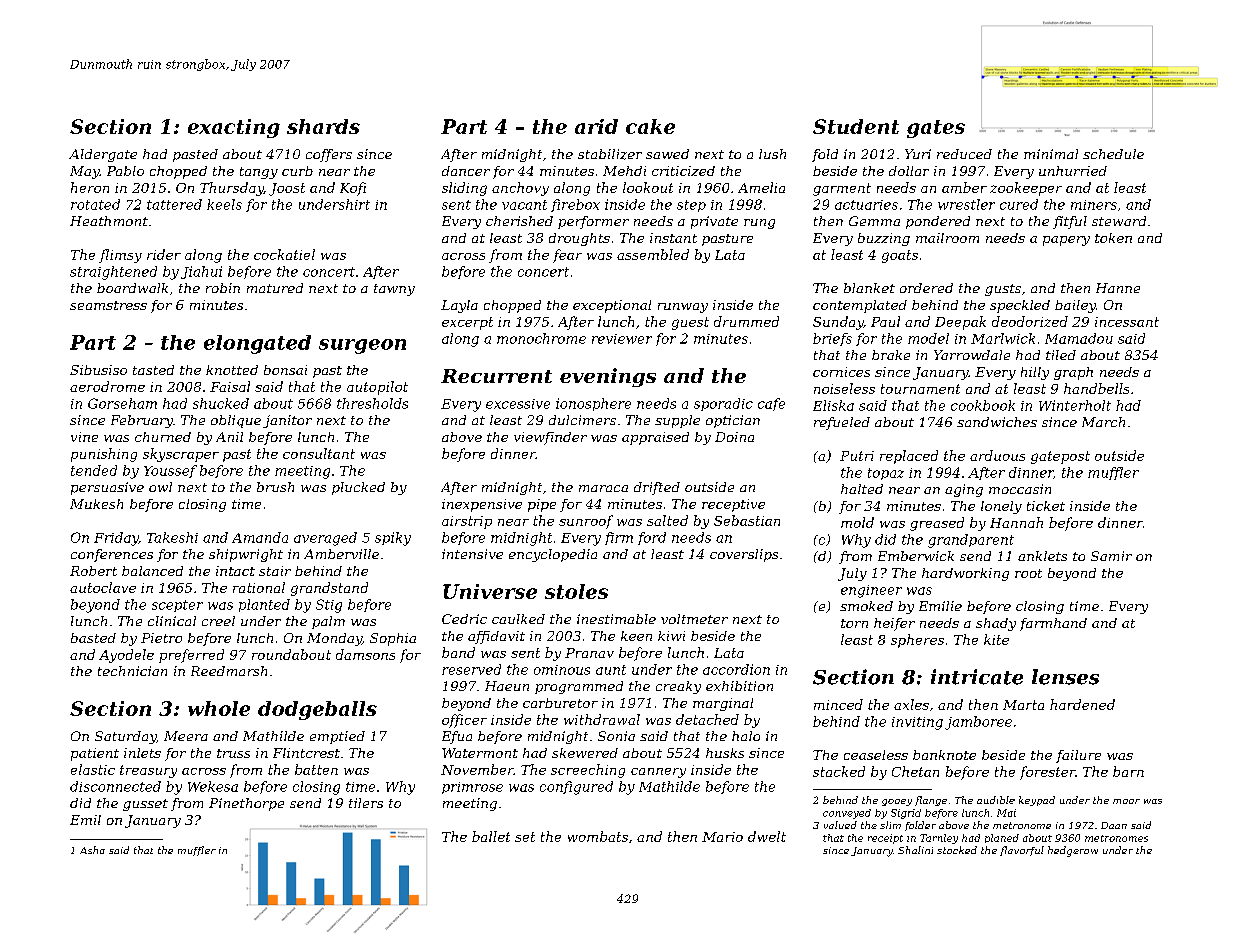  What do you see at coordinates (1113, 154) in the screenshot?
I see `schedule` at bounding box center [1113, 154].
